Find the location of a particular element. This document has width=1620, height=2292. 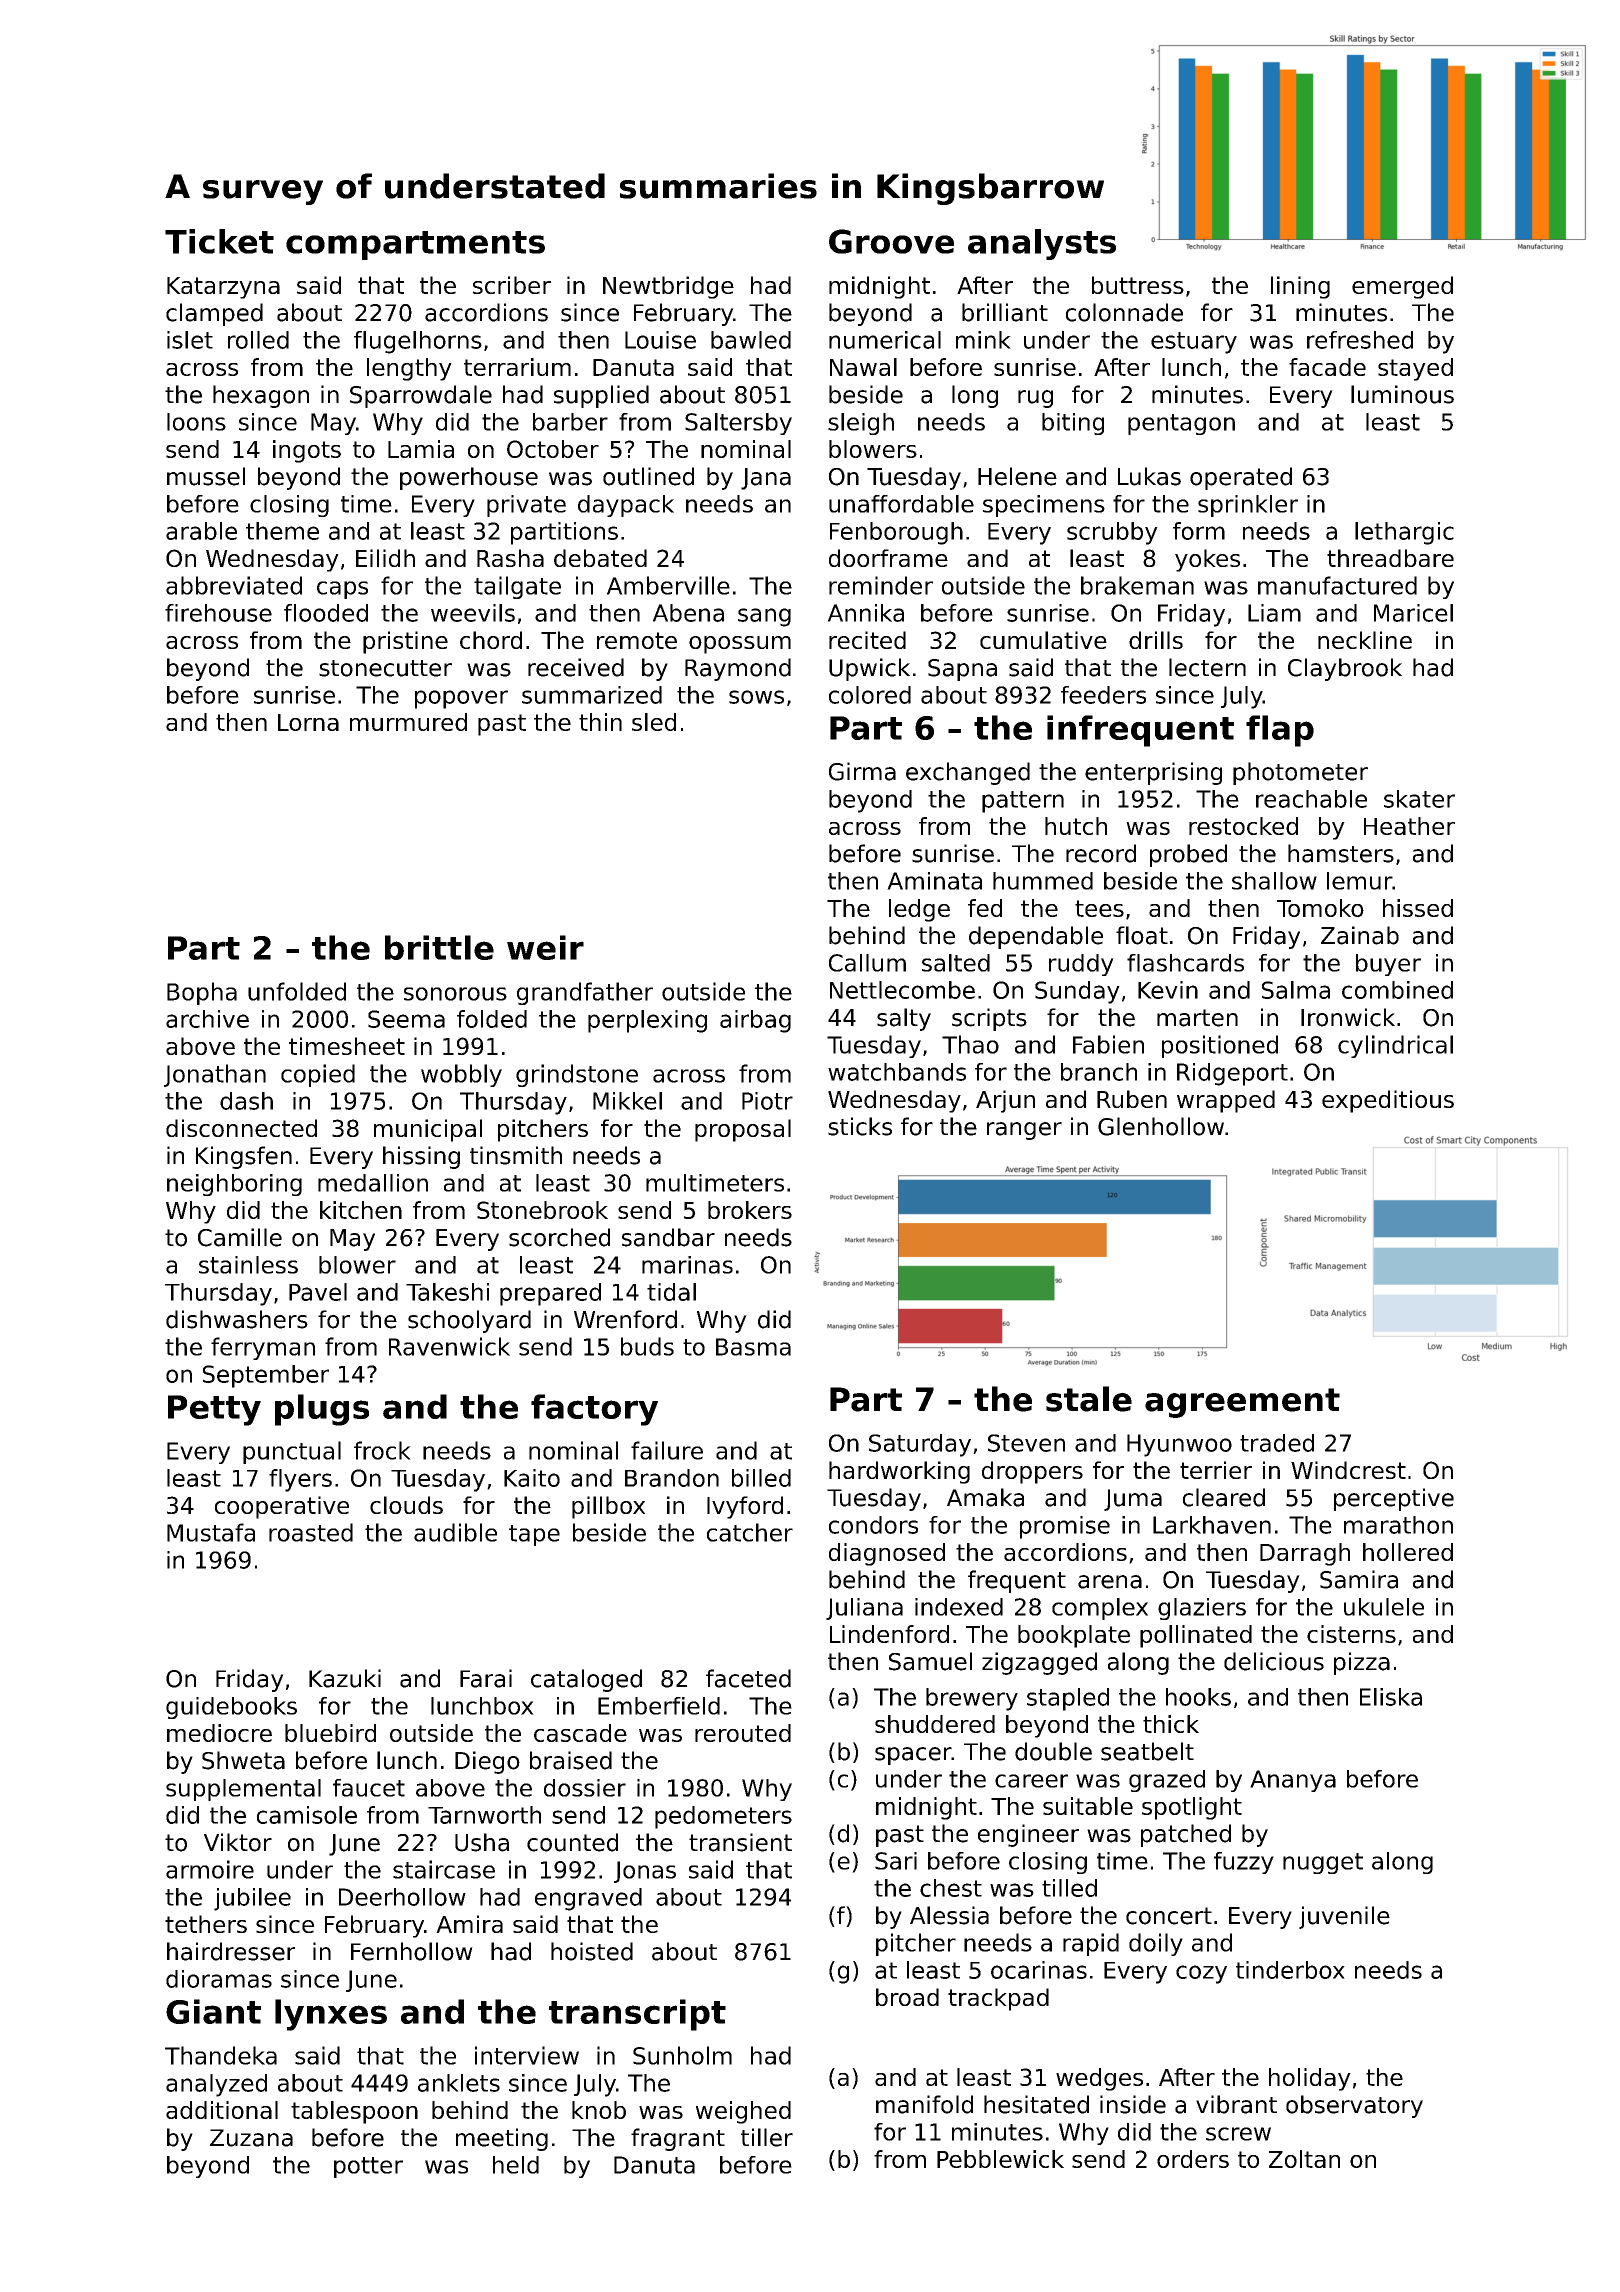

analysts is located at coordinates (1042, 244).
